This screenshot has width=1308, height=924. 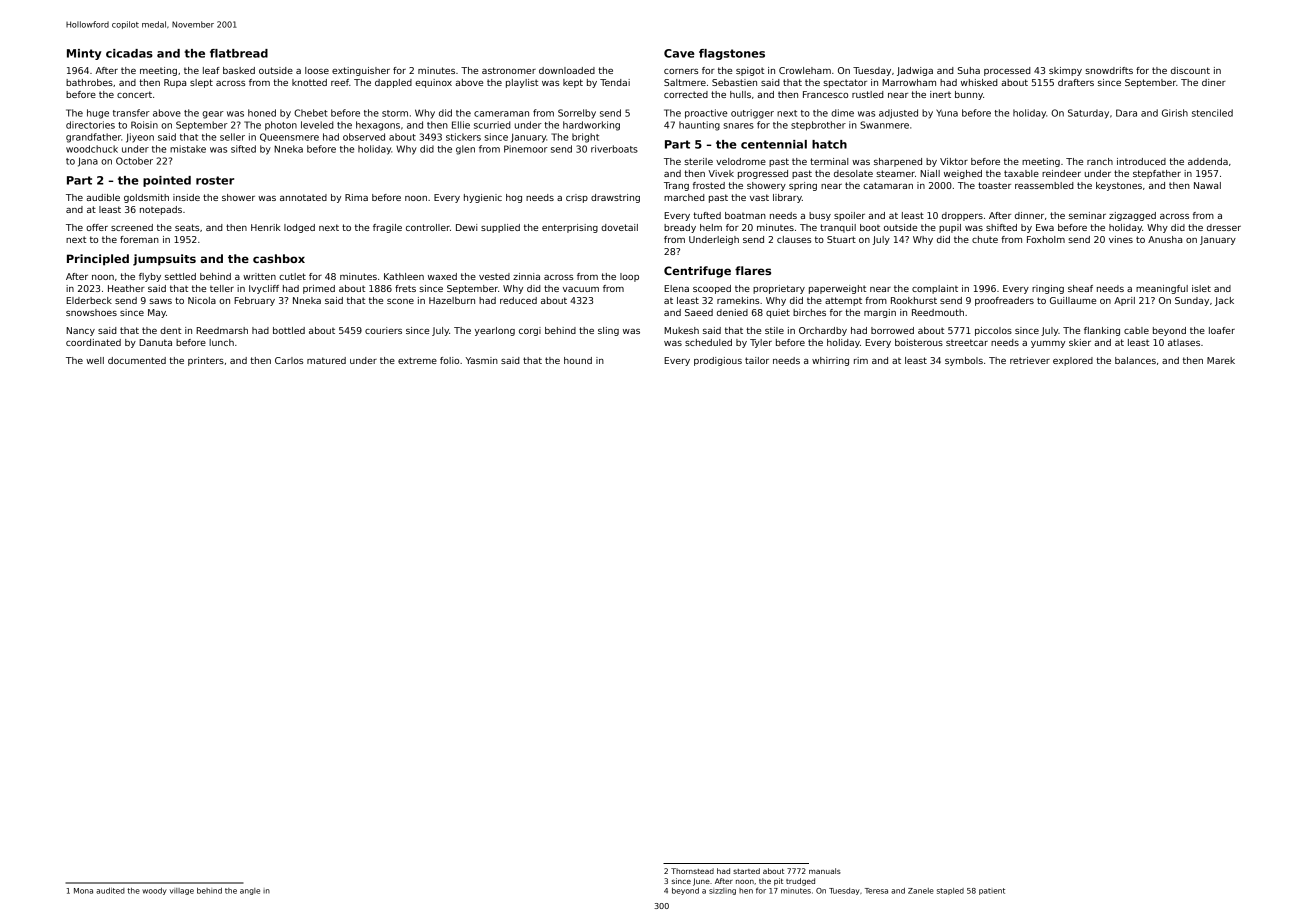 What do you see at coordinates (681, 330) in the screenshot?
I see `Mukesh` at bounding box center [681, 330].
